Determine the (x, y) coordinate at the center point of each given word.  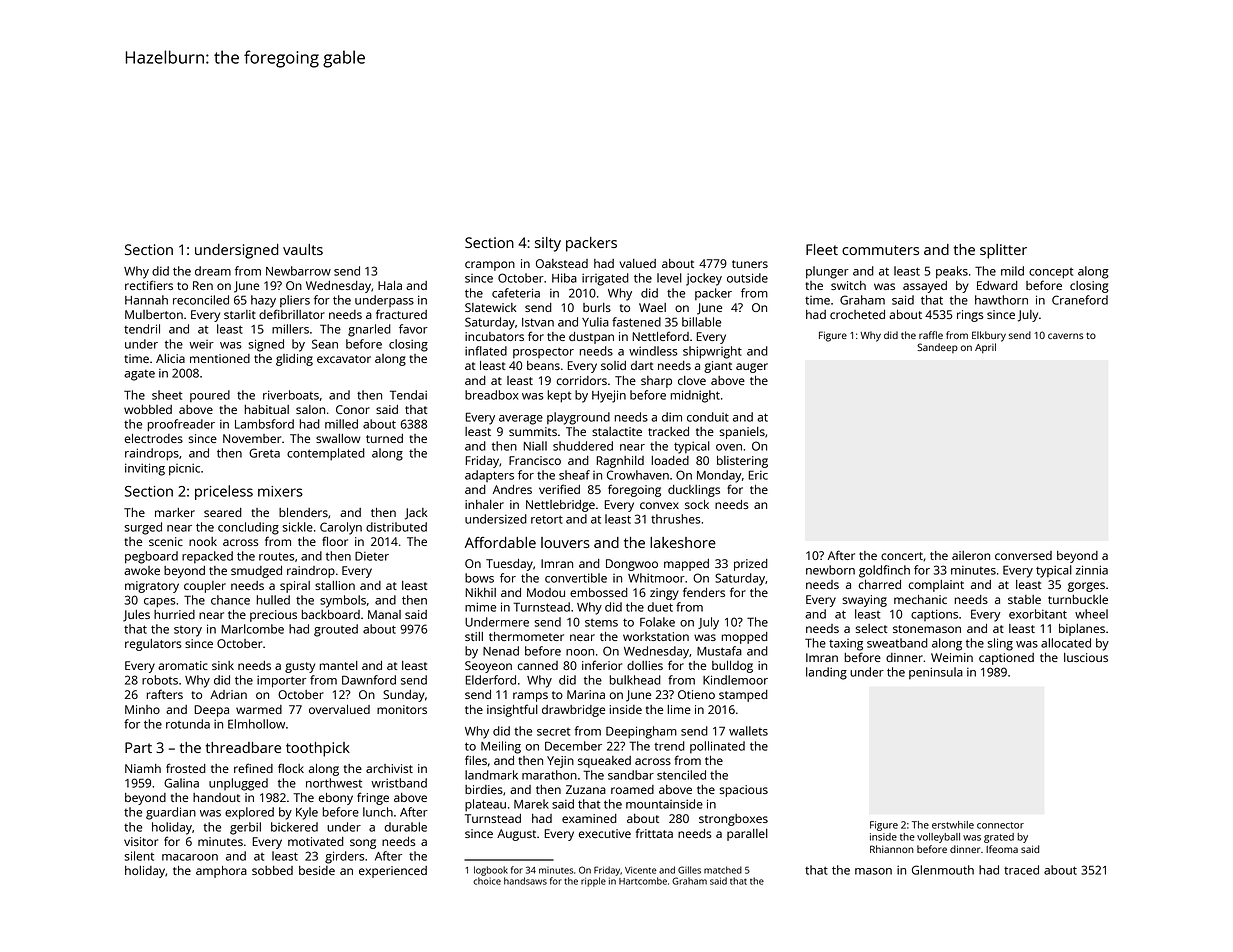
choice (487, 881)
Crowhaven (638, 475)
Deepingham (641, 732)
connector (1000, 825)
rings (970, 316)
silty (548, 244)
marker (175, 512)
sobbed (272, 870)
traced (1021, 870)
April (985, 348)
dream (213, 271)
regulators (153, 645)
